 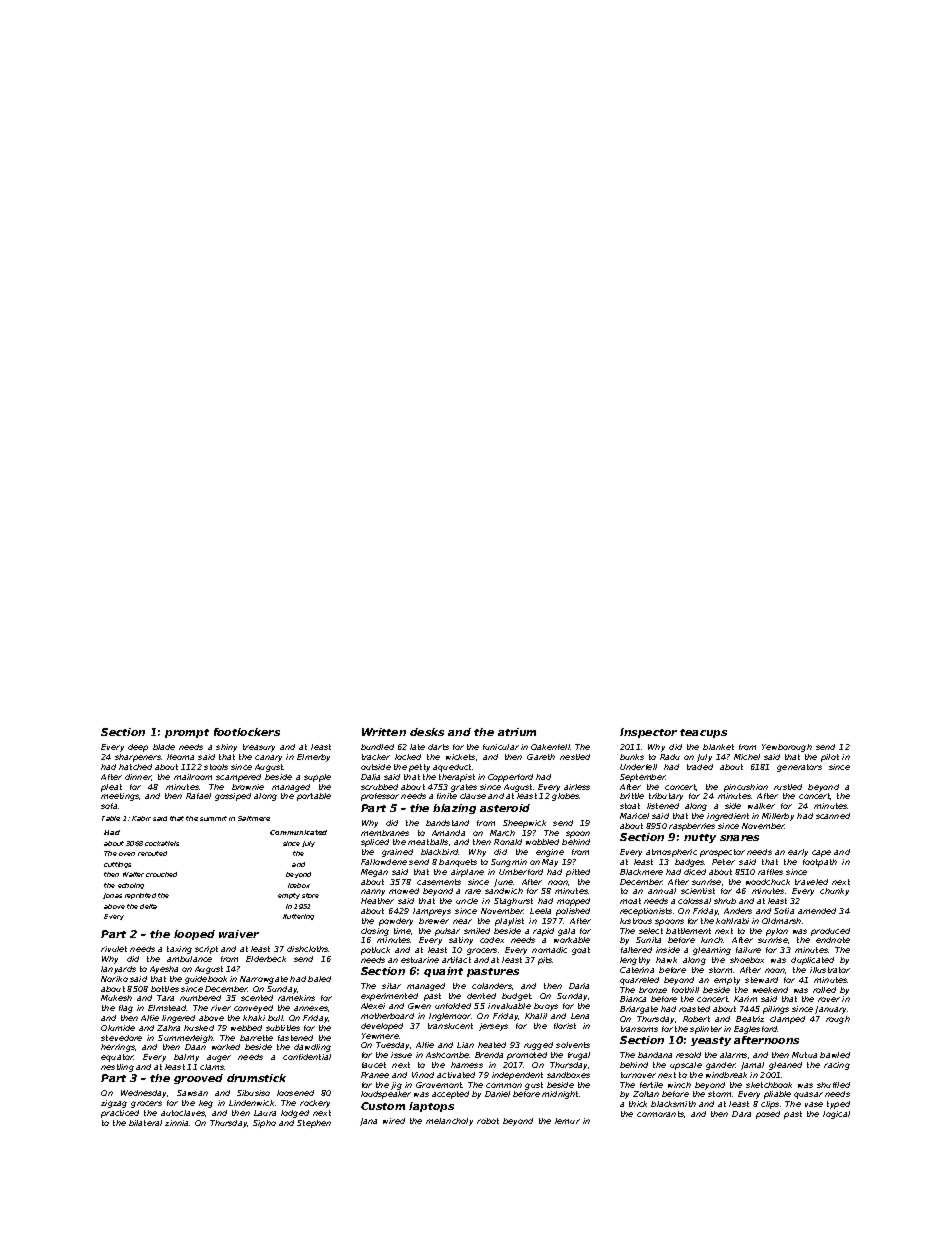 I want to click on supple, so click(x=317, y=778).
